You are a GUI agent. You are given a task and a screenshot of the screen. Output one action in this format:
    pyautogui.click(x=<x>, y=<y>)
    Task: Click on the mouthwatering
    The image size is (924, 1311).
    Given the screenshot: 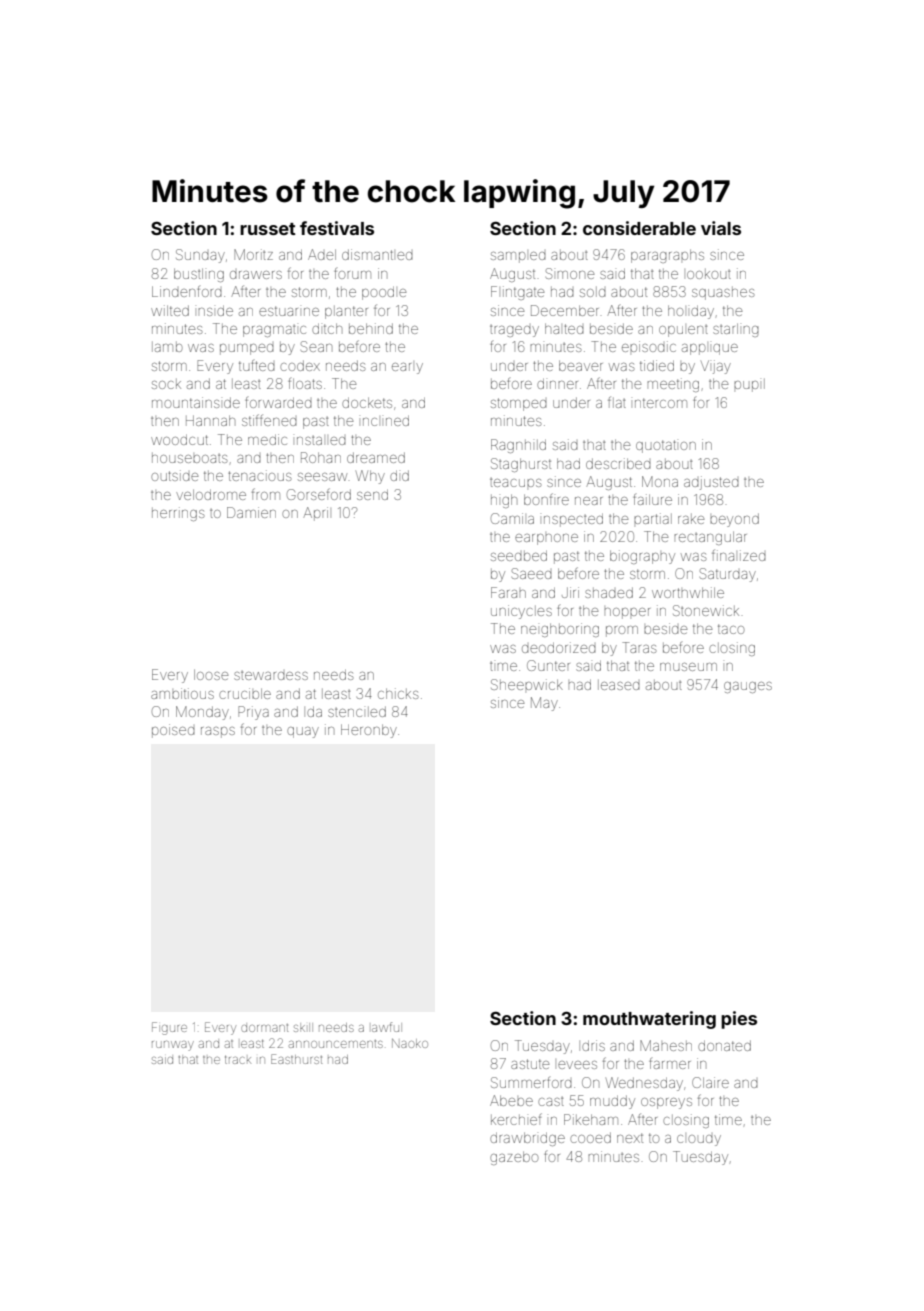 What is the action you would take?
    pyautogui.click(x=649, y=1020)
